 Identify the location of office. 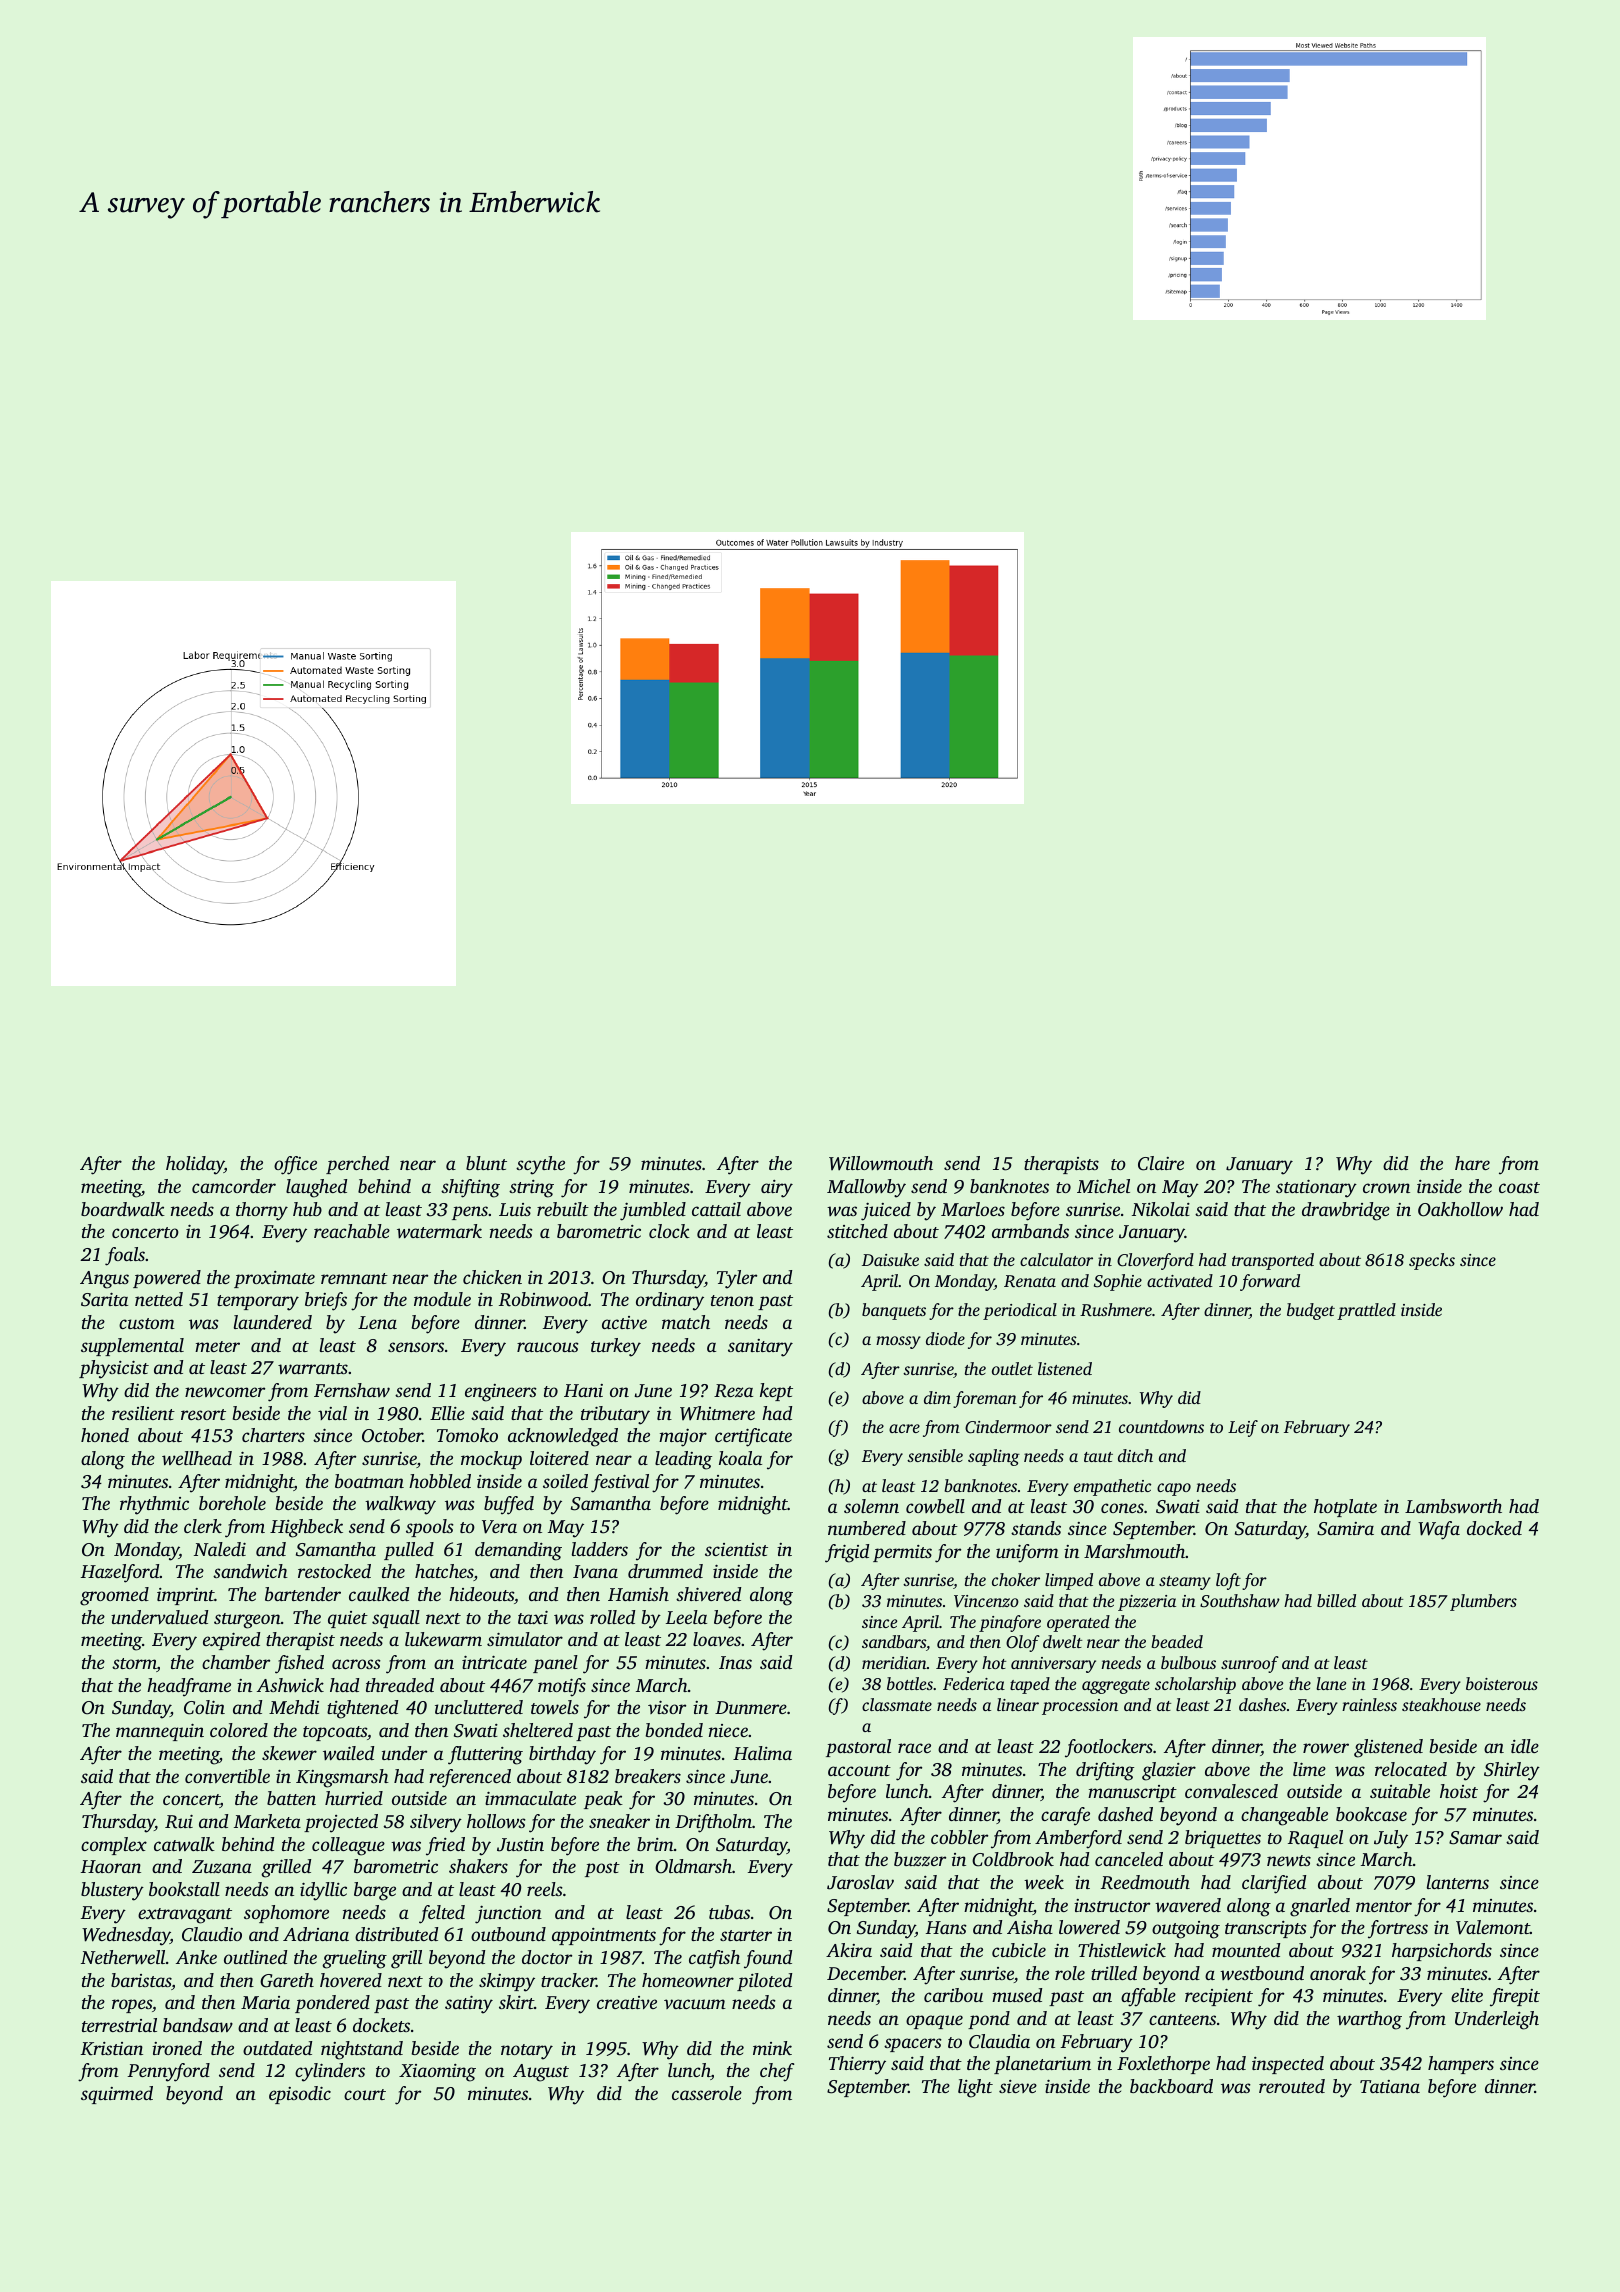
(295, 1165).
